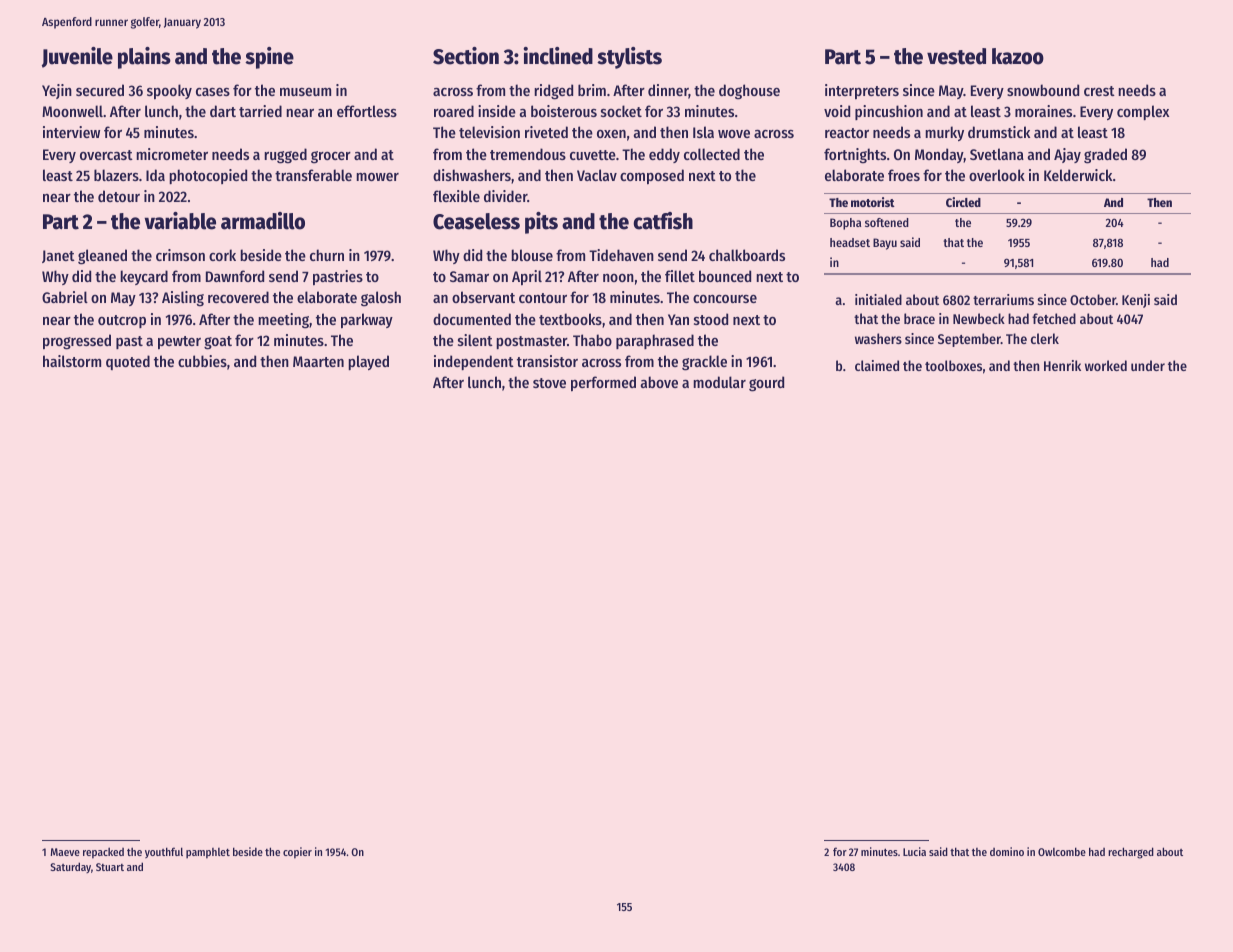 The image size is (1233, 952). I want to click on modular, so click(719, 382).
